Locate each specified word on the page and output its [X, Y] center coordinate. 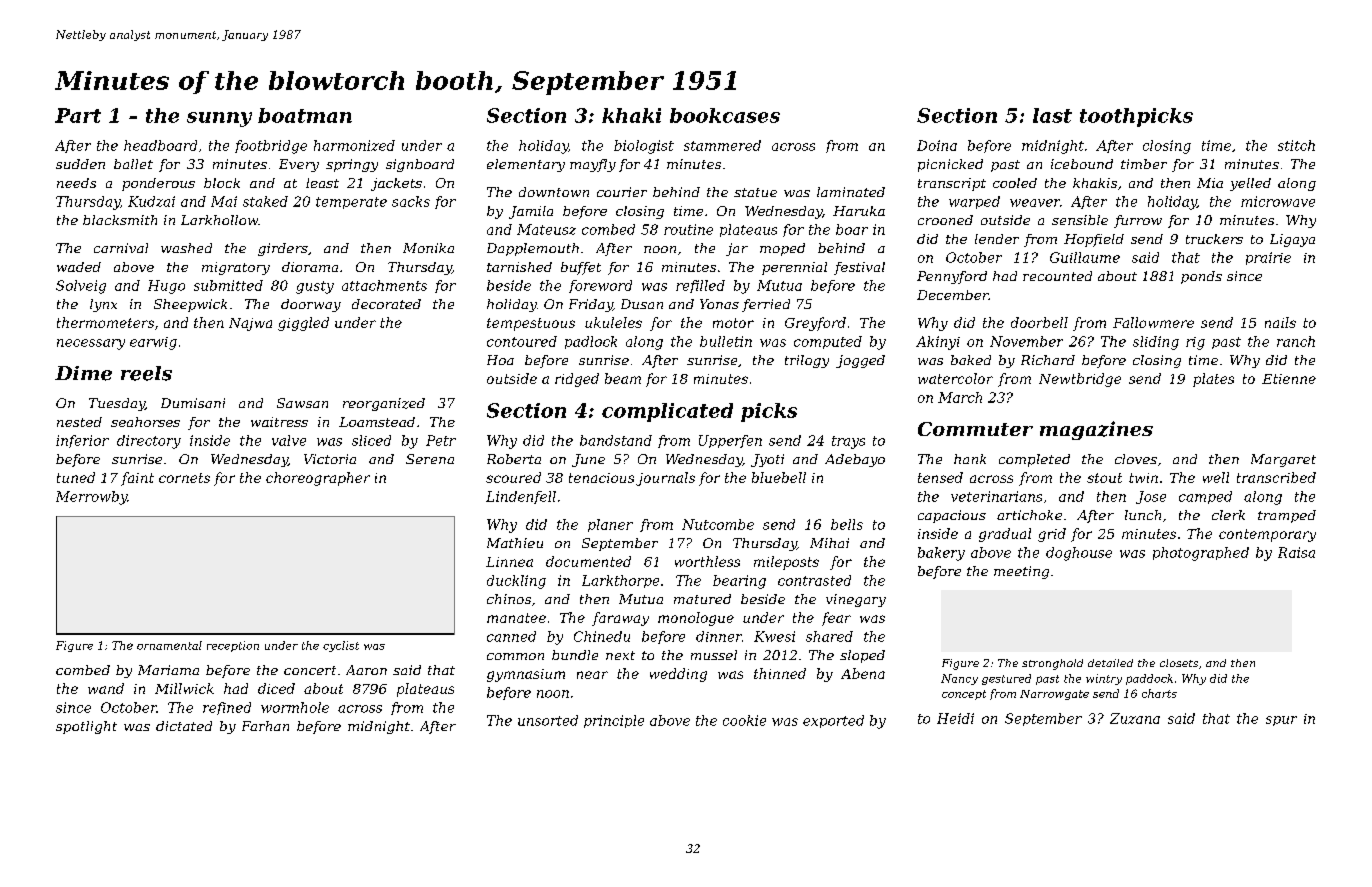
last [1052, 115]
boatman [305, 115]
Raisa [1296, 552]
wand [106, 688]
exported [833, 721]
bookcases [725, 115]
